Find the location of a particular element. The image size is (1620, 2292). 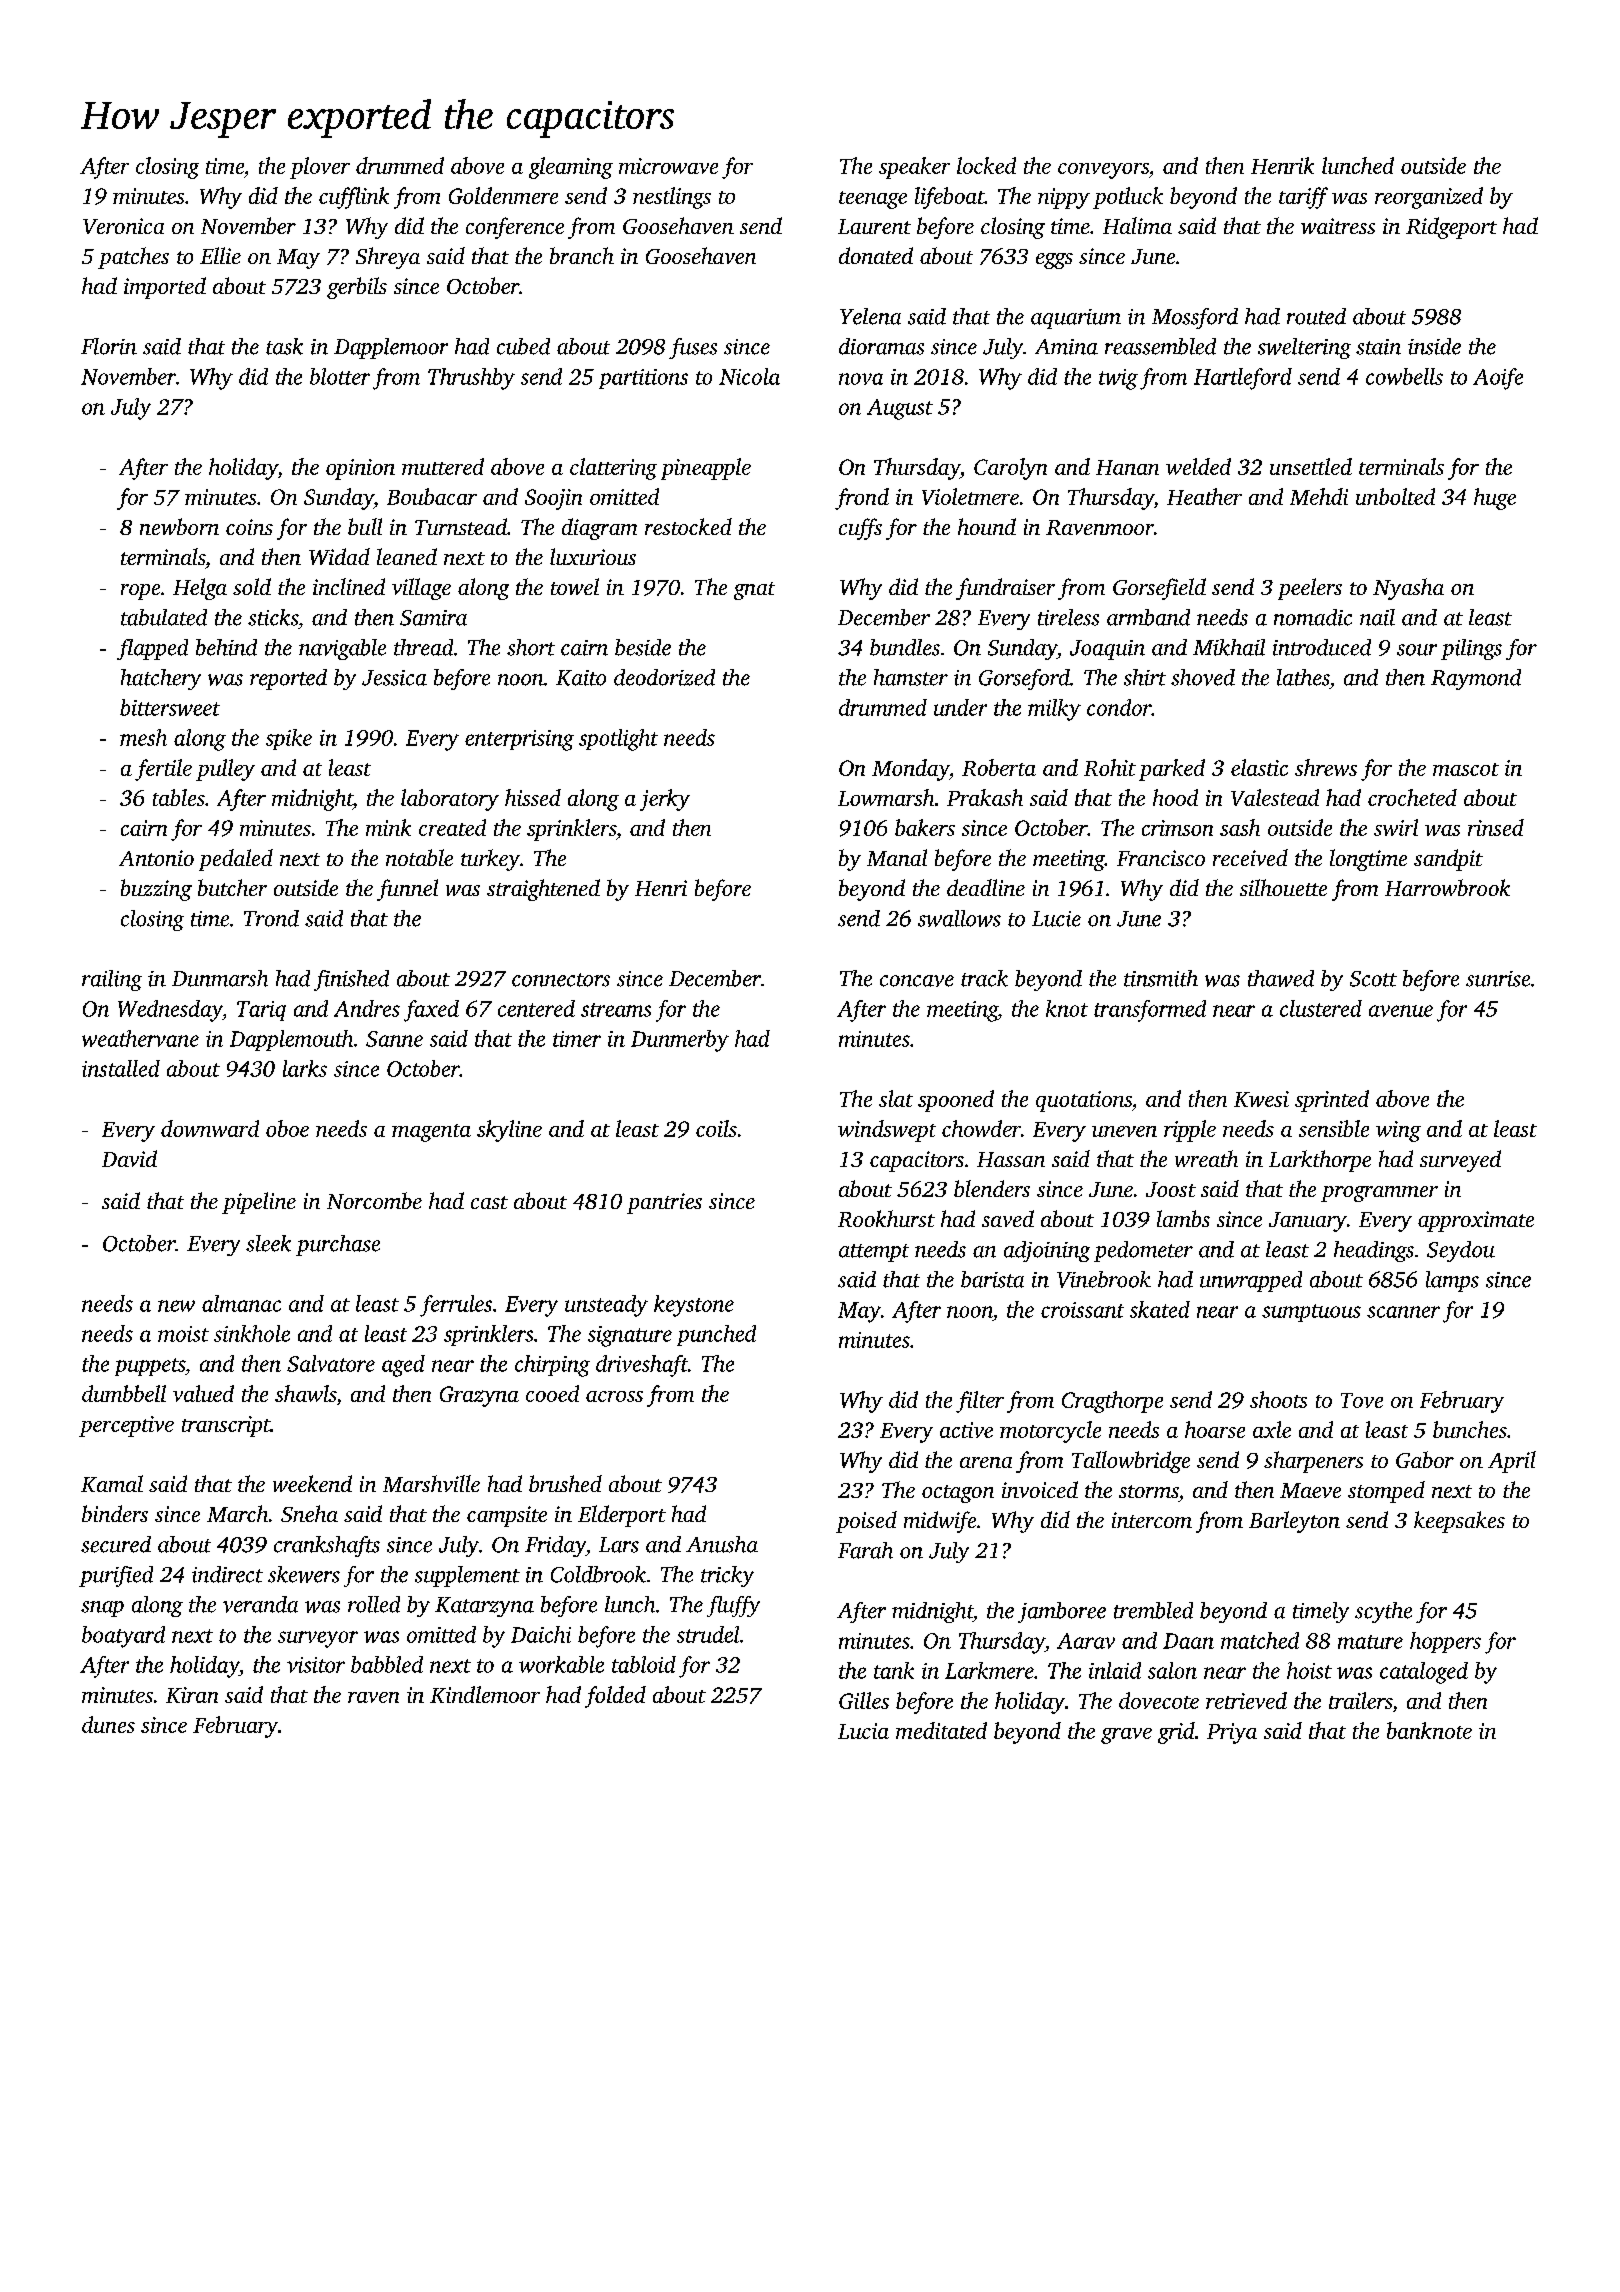

fuses is located at coordinates (693, 348).
